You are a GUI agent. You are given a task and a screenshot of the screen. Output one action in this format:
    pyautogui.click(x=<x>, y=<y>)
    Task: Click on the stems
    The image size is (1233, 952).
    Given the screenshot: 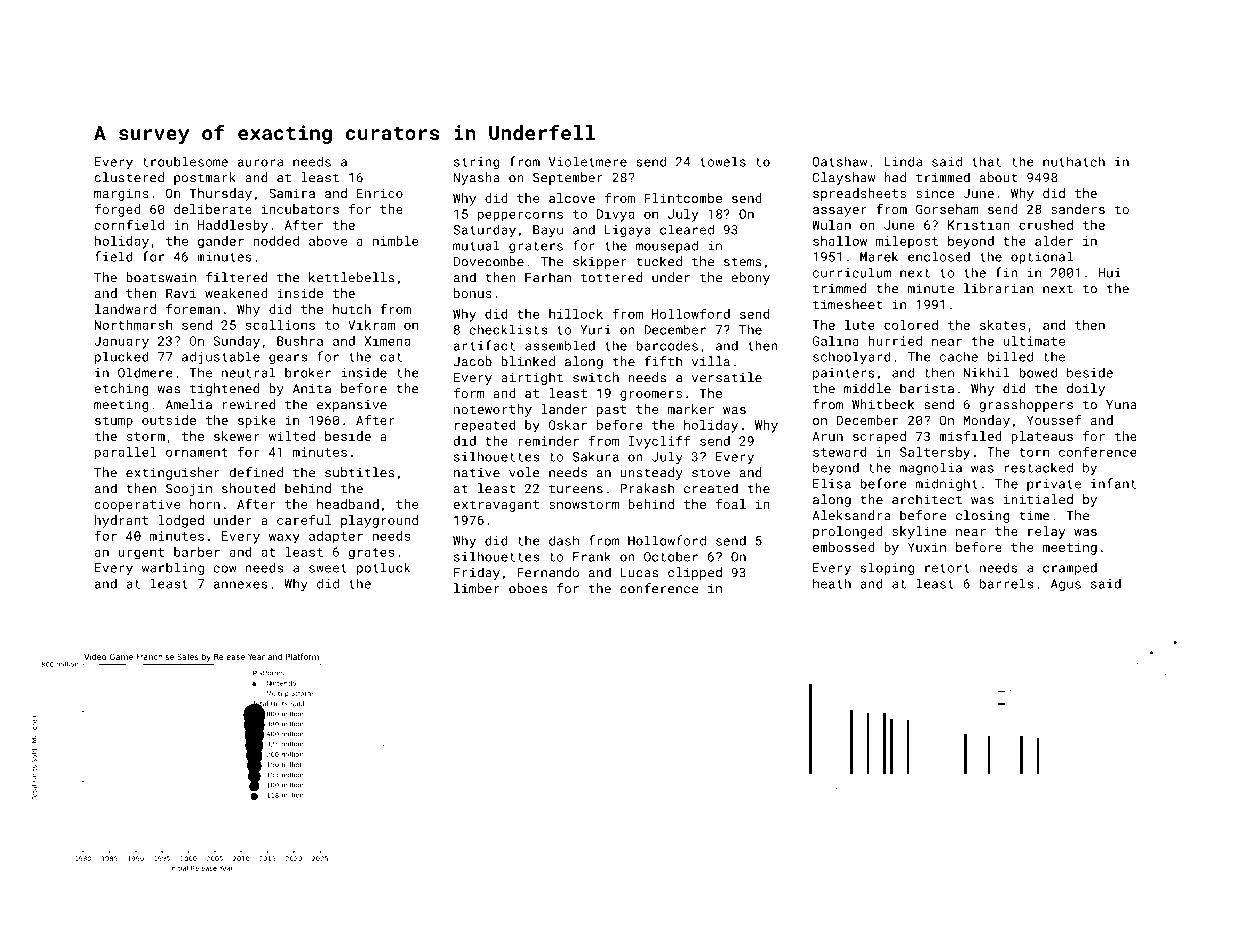 What is the action you would take?
    pyautogui.click(x=743, y=262)
